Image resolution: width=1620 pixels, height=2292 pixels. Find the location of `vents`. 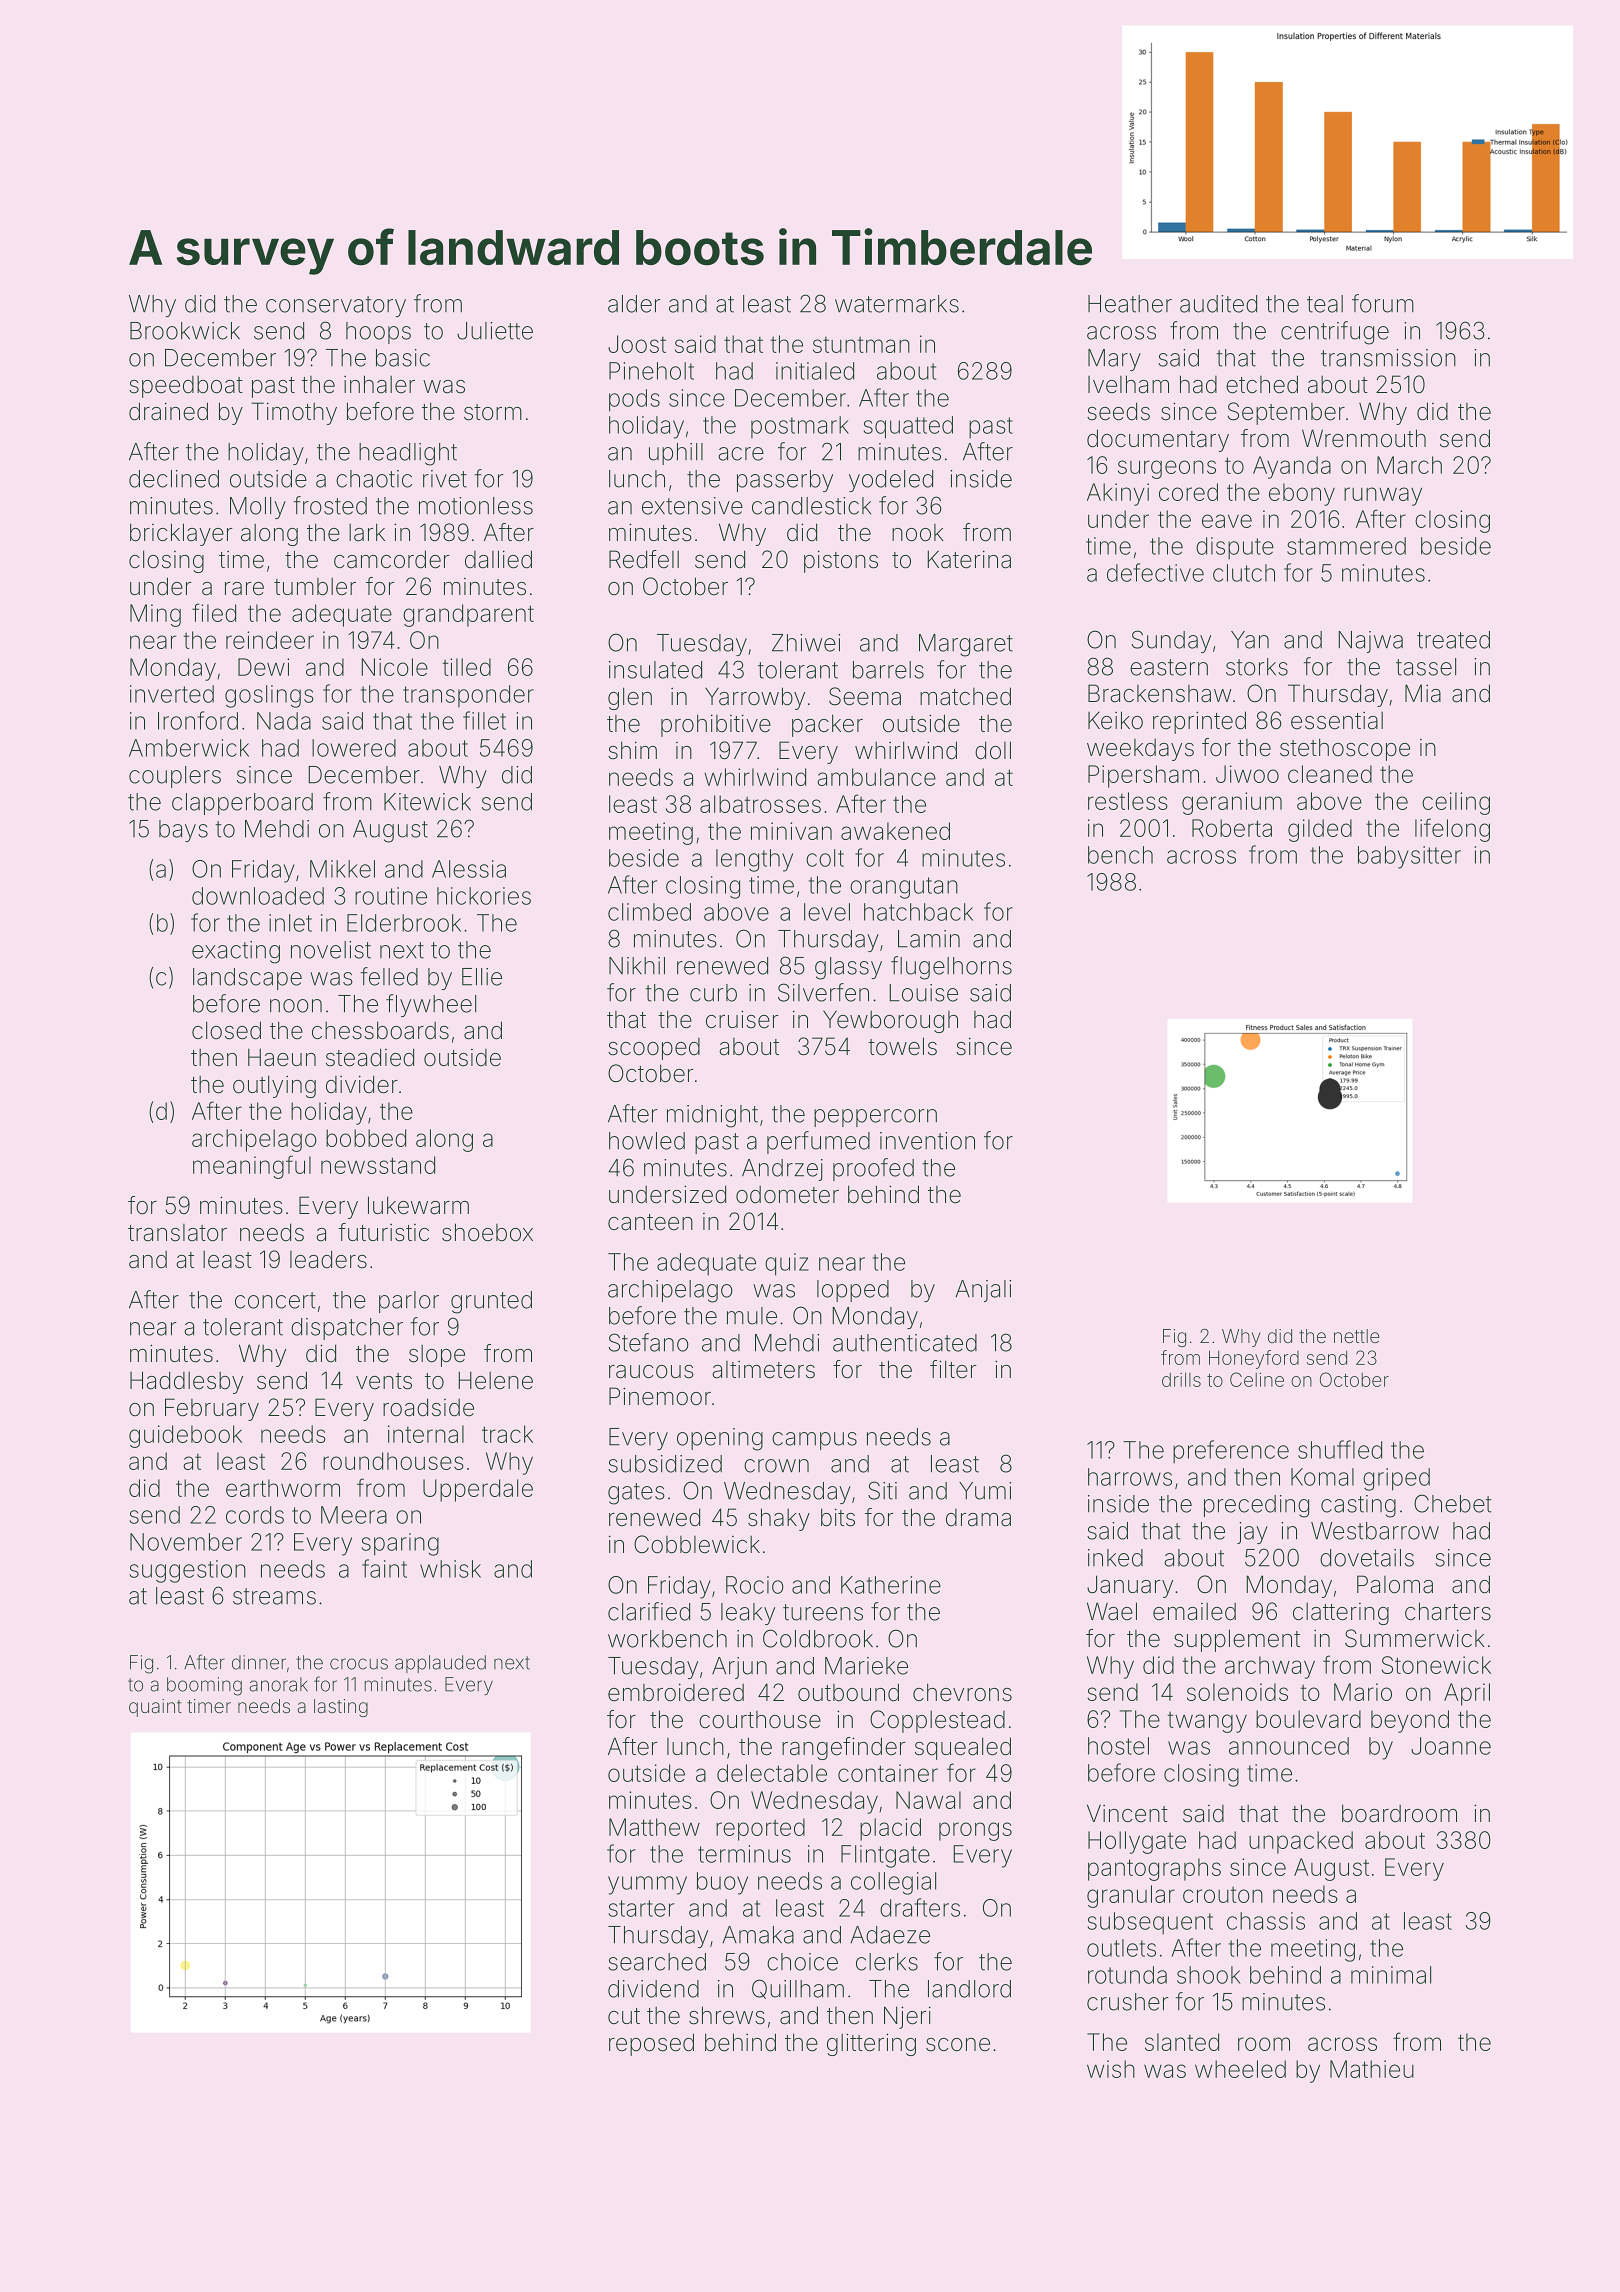

vents is located at coordinates (384, 1381).
